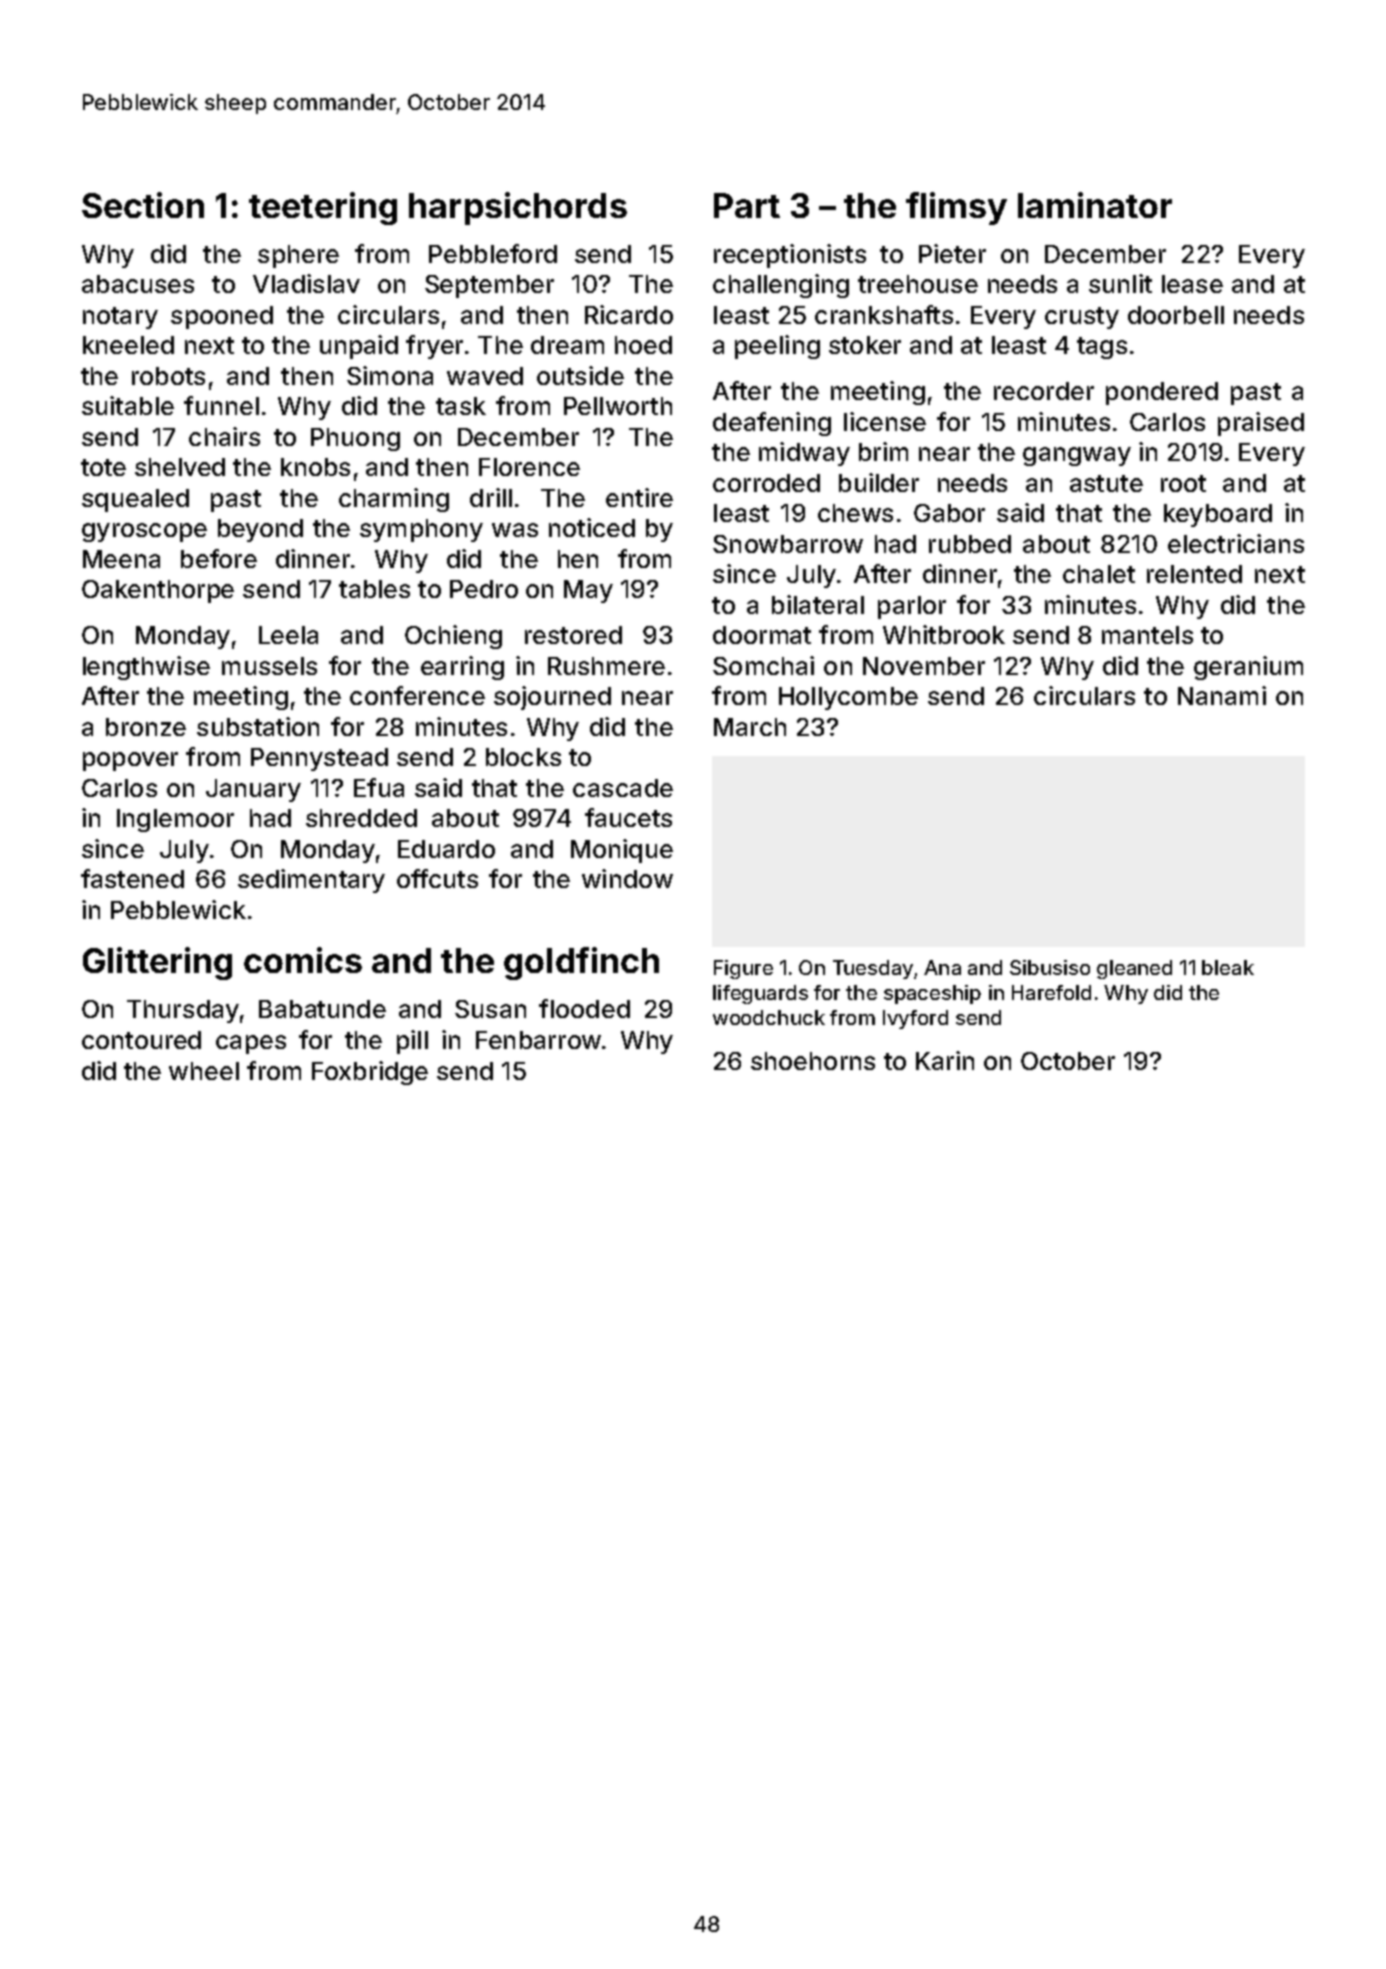 The image size is (1386, 1969). Describe the element at coordinates (769, 1017) in the screenshot. I see `woodchuck` at that location.
